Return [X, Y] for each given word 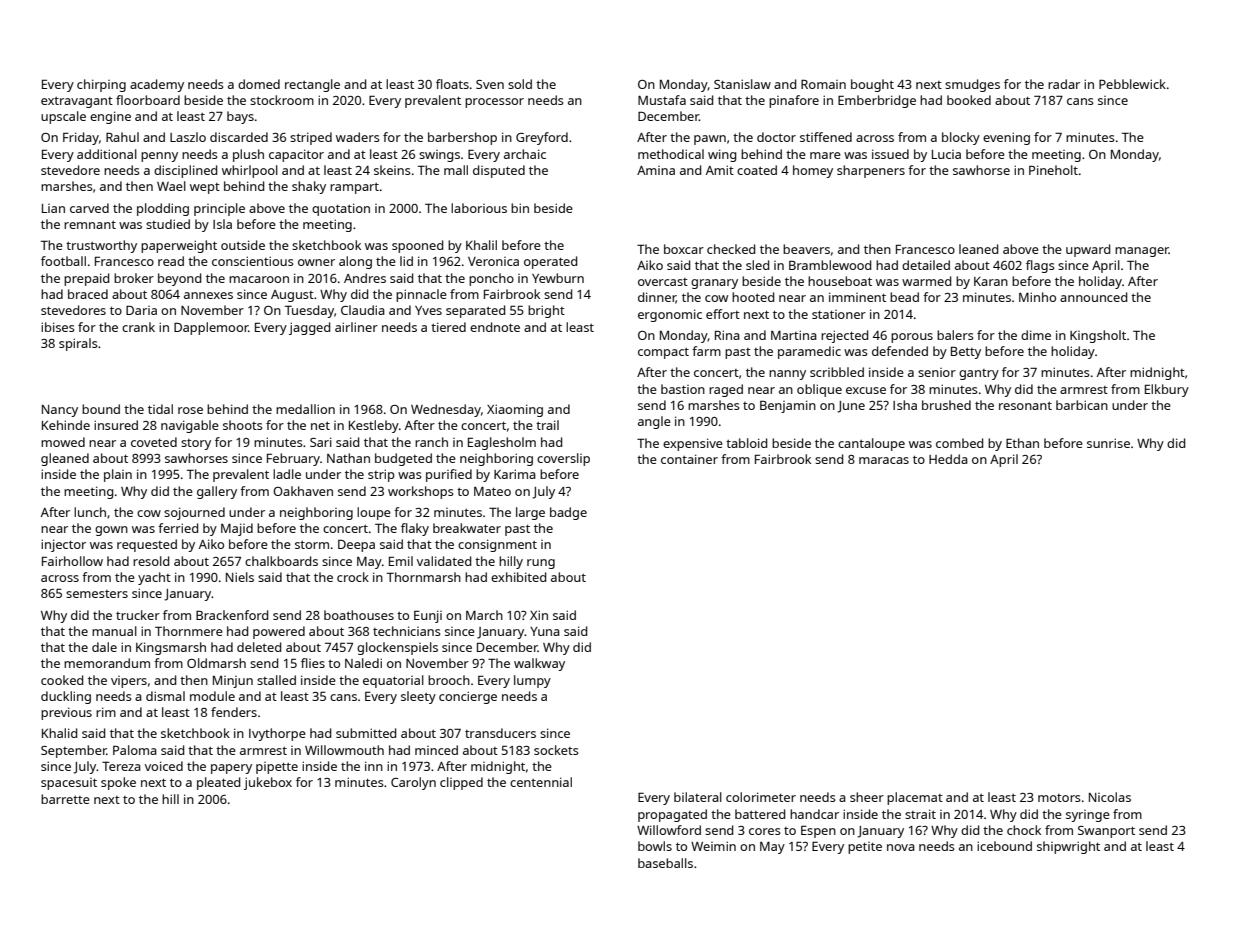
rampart [354, 188]
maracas [884, 460]
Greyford [542, 138]
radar [1064, 84]
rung [541, 564]
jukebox [268, 783]
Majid [237, 529]
